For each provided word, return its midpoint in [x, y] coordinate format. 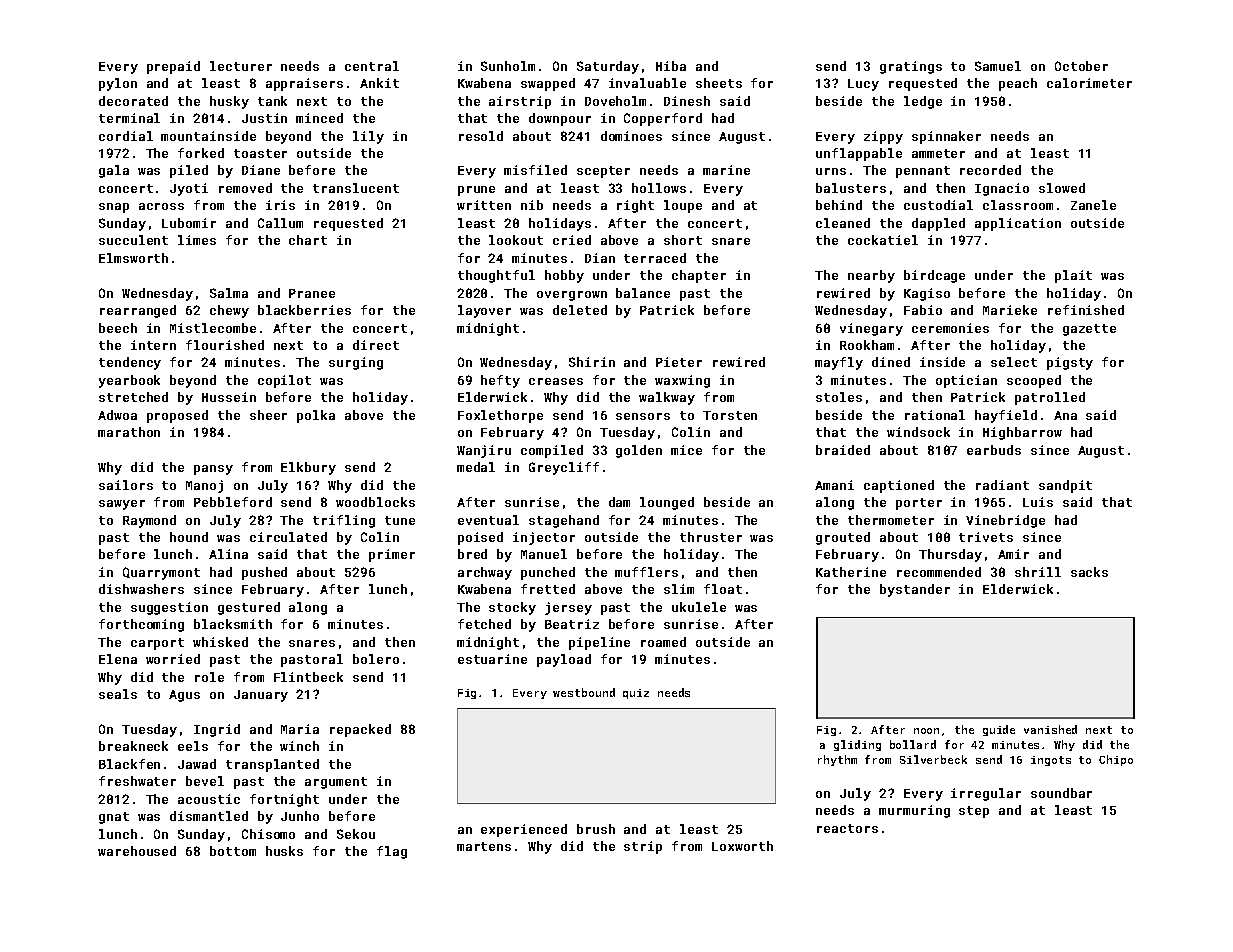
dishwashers [141, 589]
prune [476, 191]
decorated [133, 101]
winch [299, 746]
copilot [284, 381]
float [723, 589]
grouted [843, 538]
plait [1073, 276]
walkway [667, 398]
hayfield [1006, 416]
